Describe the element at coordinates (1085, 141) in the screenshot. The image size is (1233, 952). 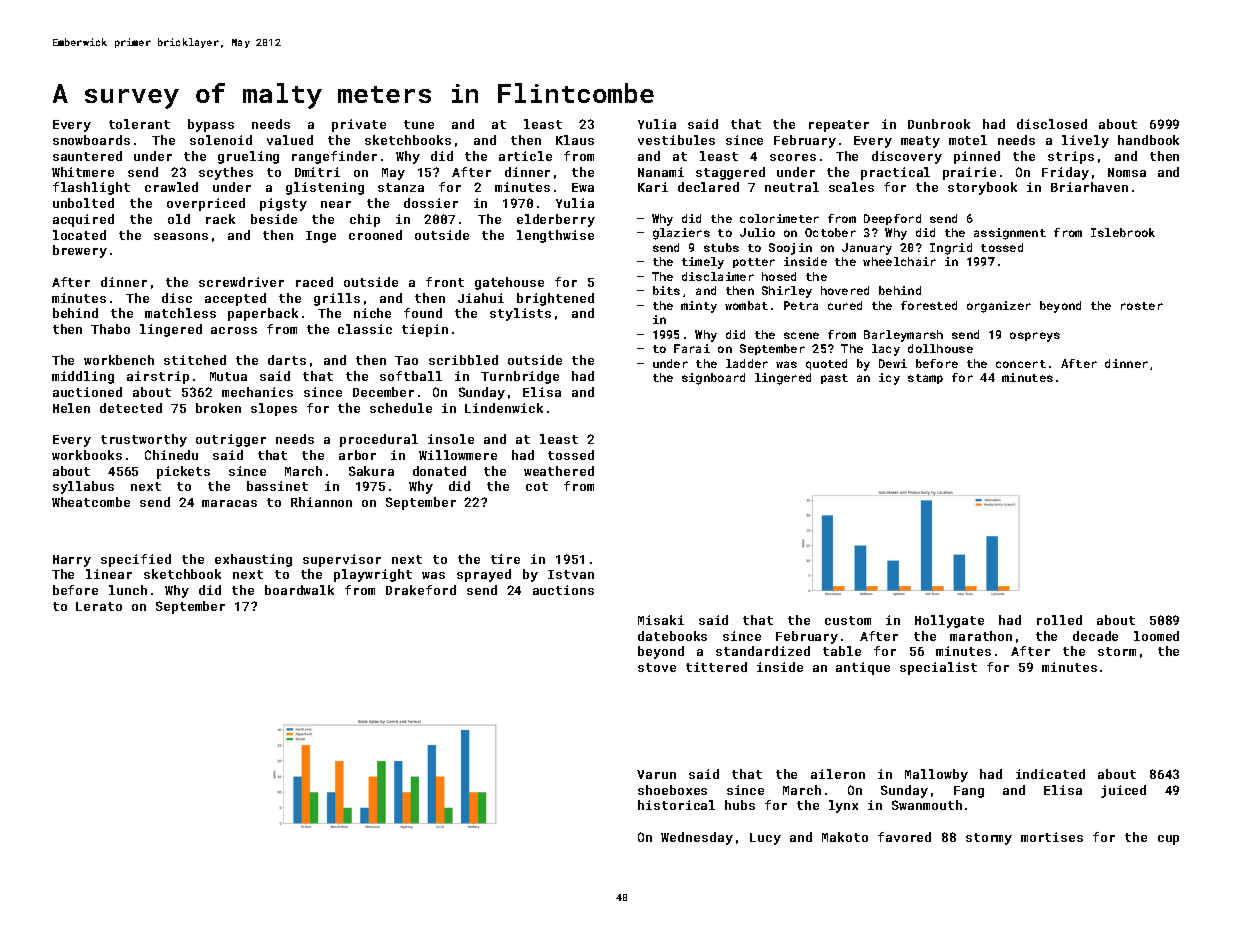
I see `lively` at that location.
